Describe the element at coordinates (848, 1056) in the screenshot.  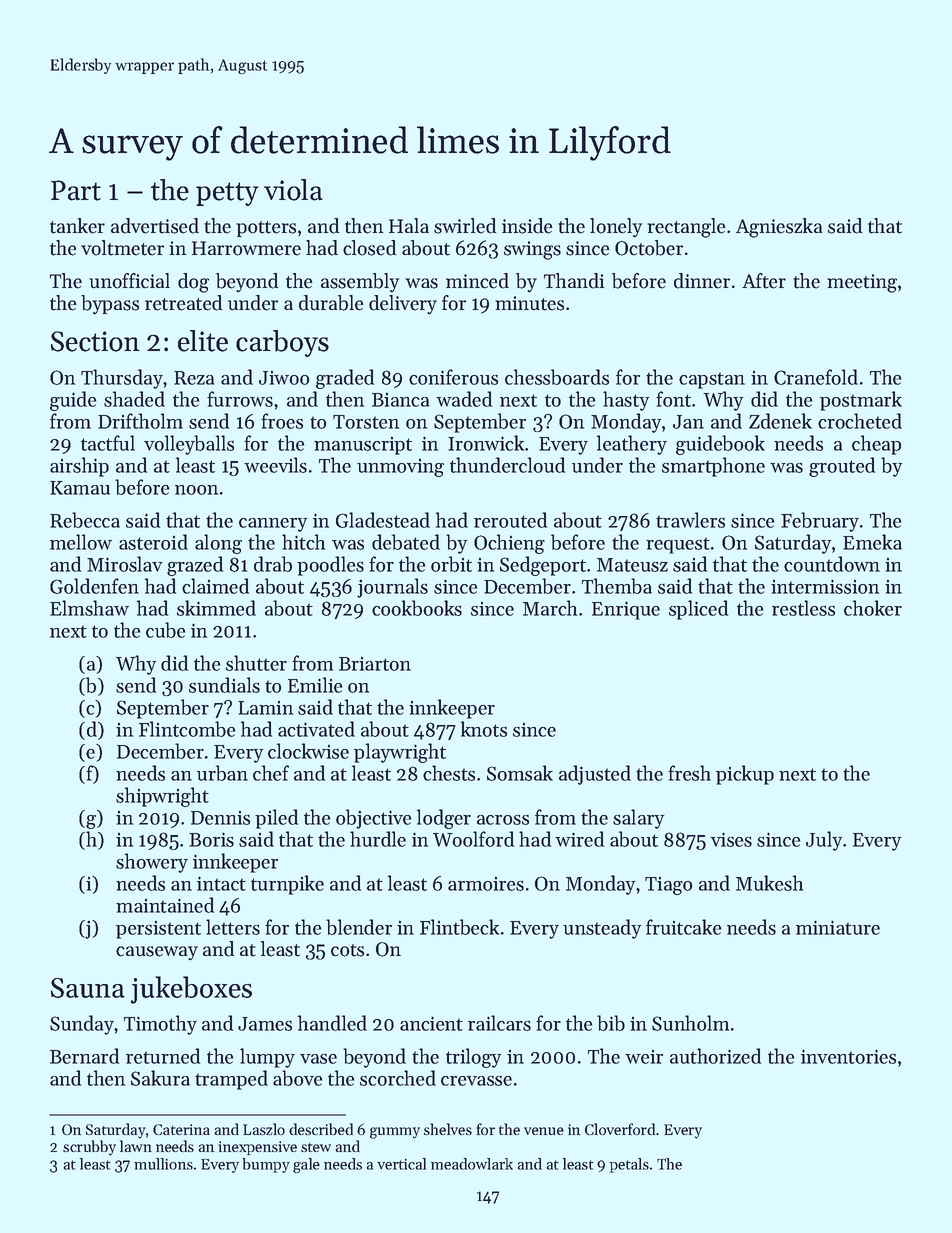
I see `inventories` at that location.
